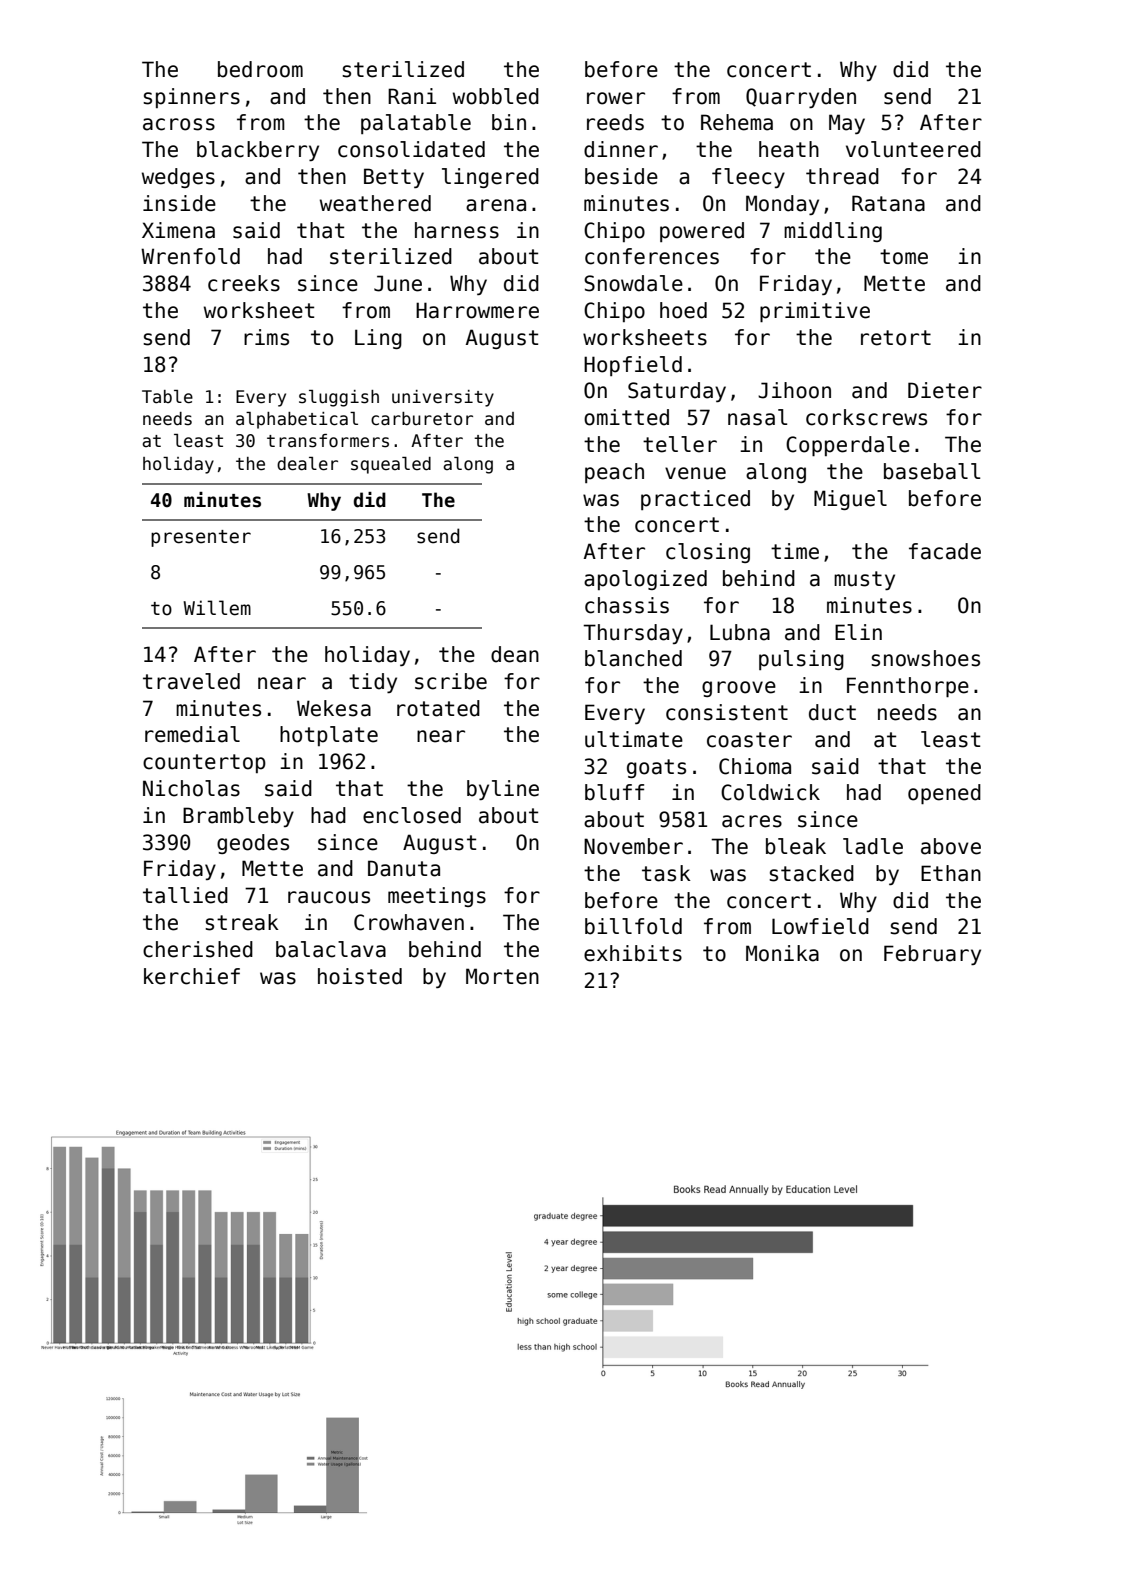 The width and height of the screenshot is (1124, 1590). Describe the element at coordinates (925, 658) in the screenshot. I see `snowshoes` at that location.
